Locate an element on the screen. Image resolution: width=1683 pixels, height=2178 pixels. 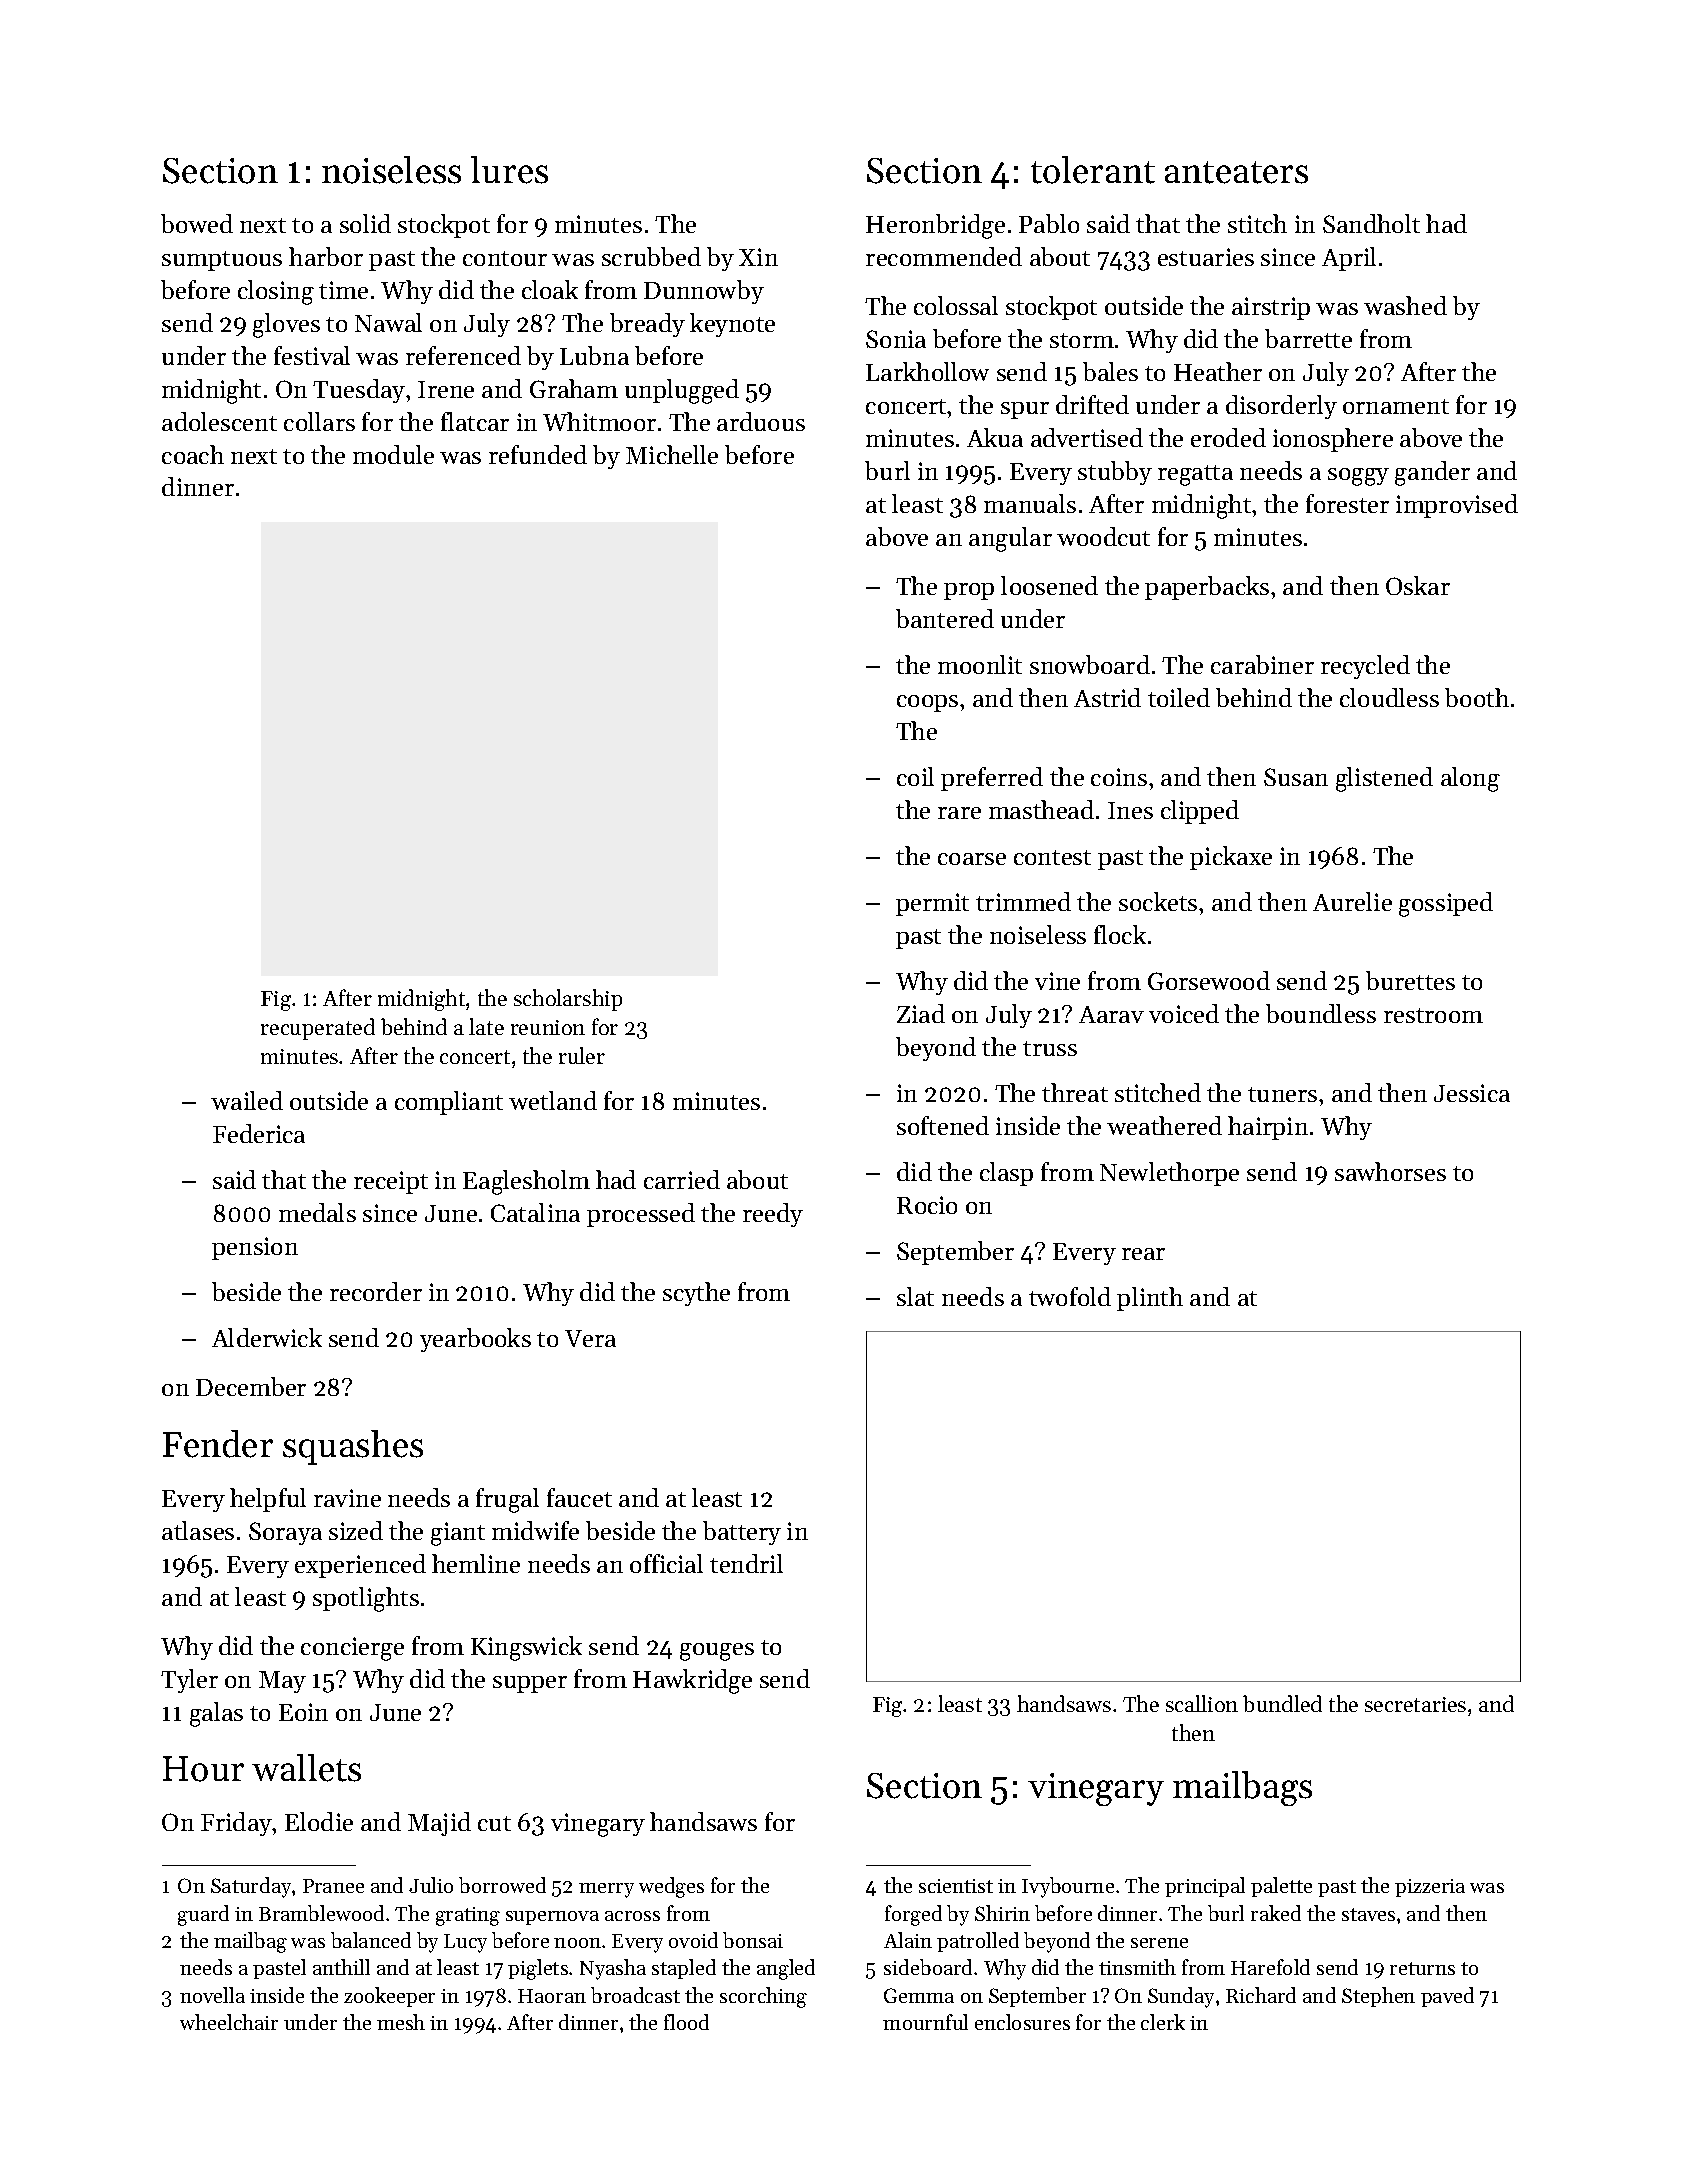
lures is located at coordinates (509, 170).
